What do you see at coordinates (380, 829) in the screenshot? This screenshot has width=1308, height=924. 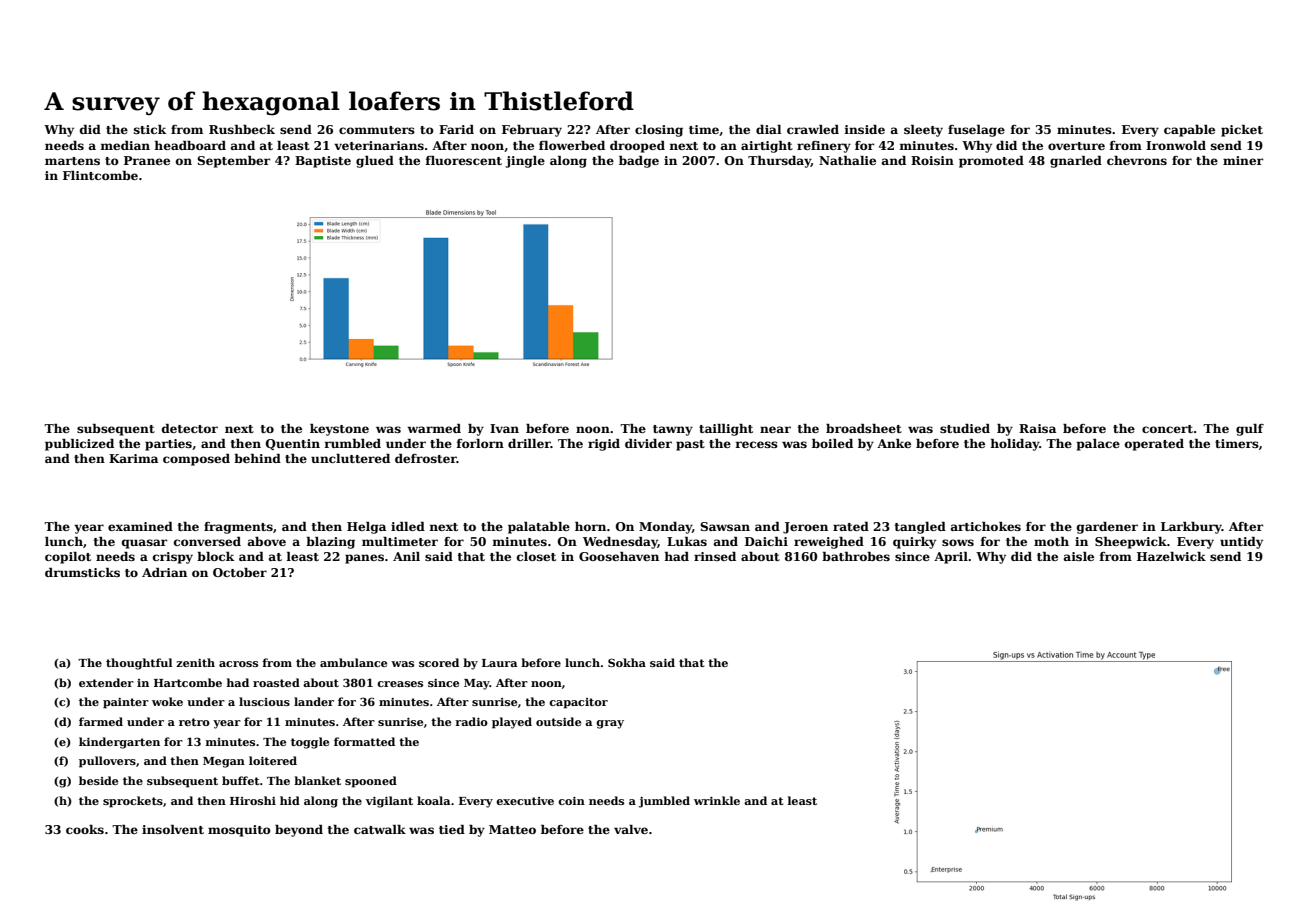 I see `catwalk` at bounding box center [380, 829].
